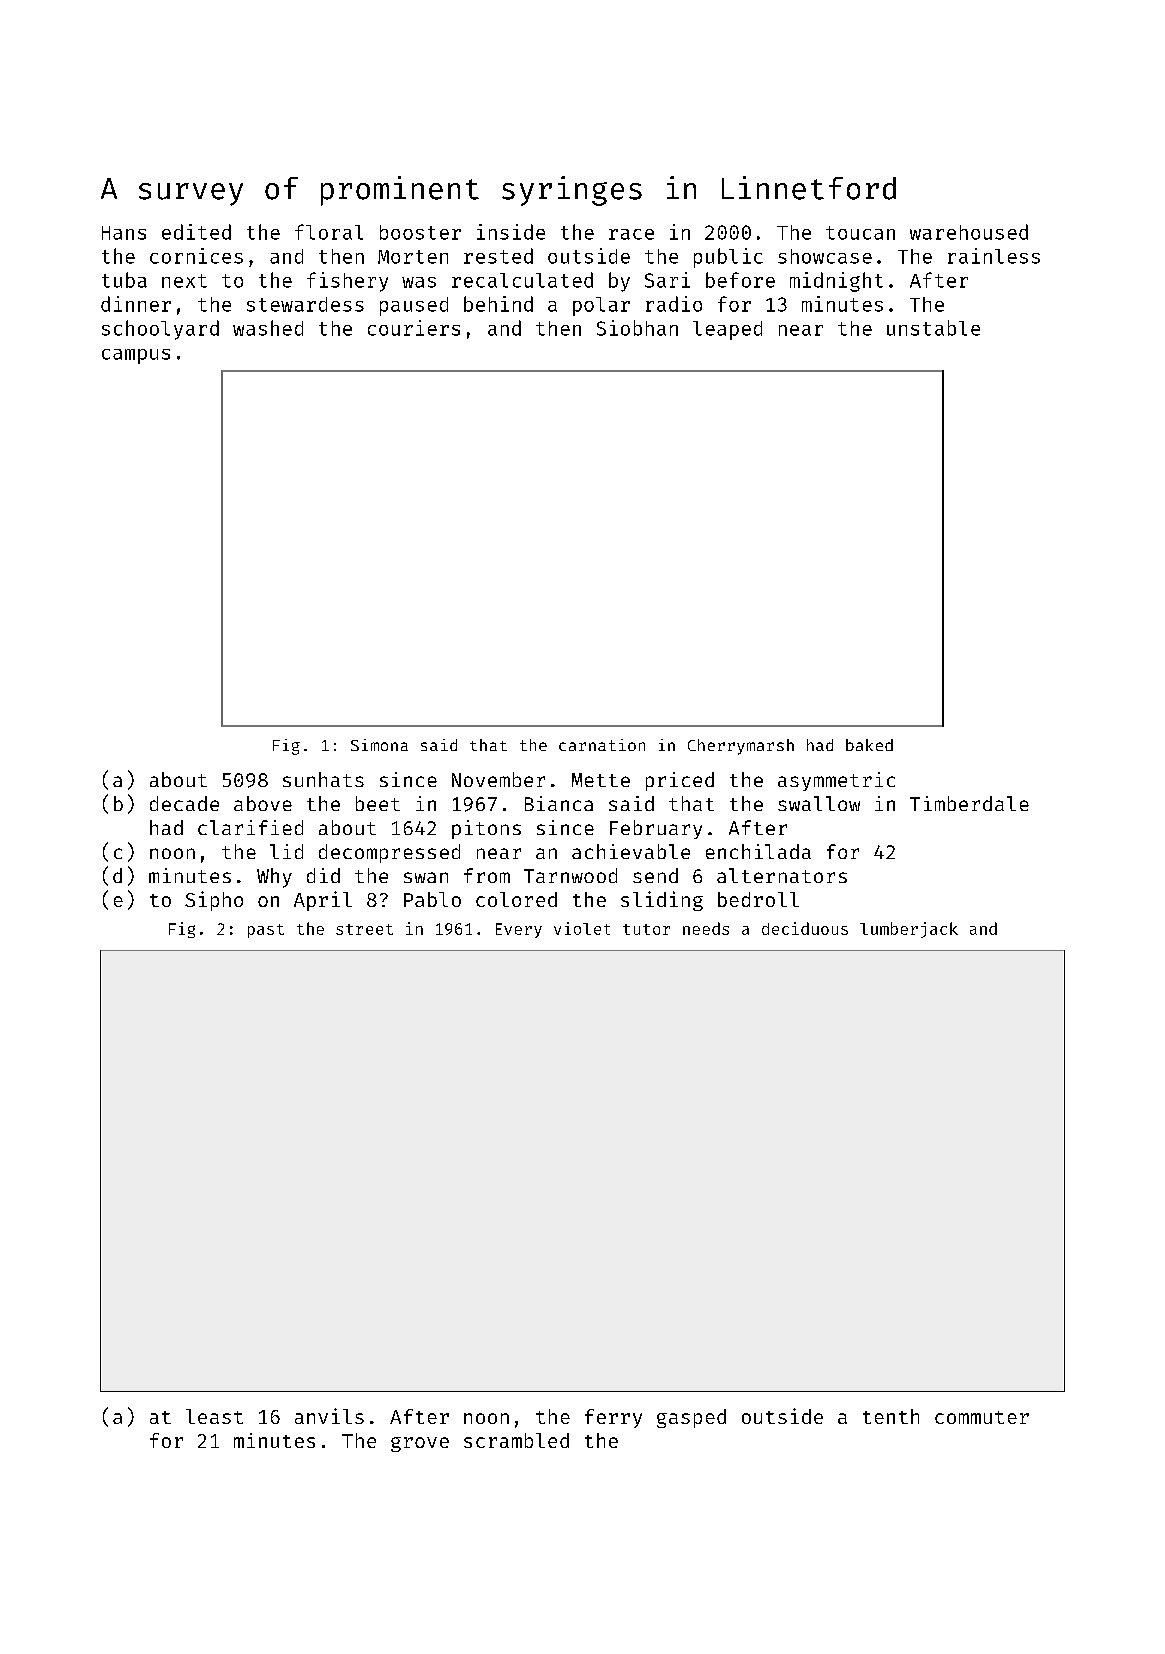  I want to click on cornices, so click(196, 256).
